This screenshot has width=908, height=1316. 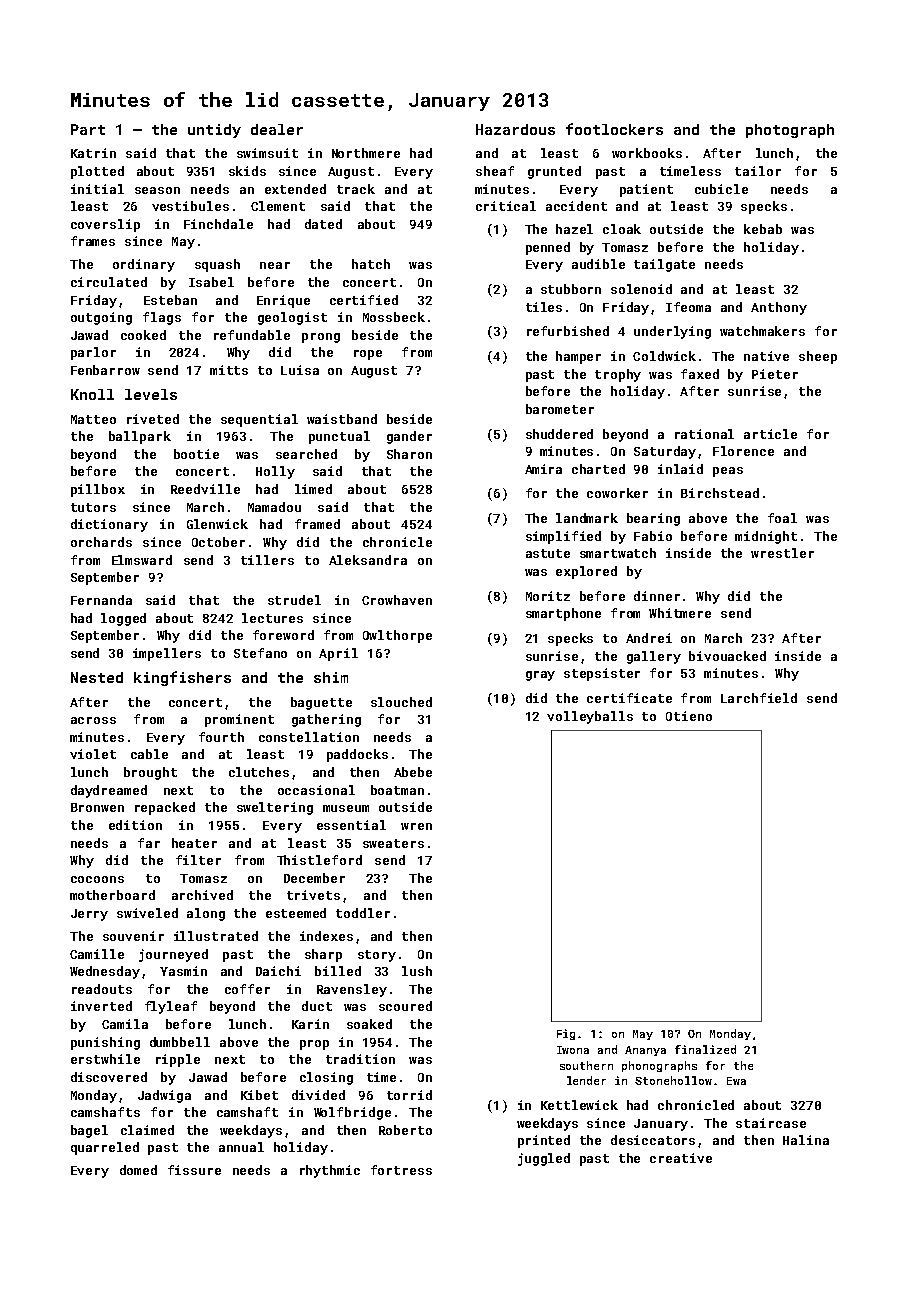 What do you see at coordinates (763, 229) in the screenshot?
I see `kebab` at bounding box center [763, 229].
